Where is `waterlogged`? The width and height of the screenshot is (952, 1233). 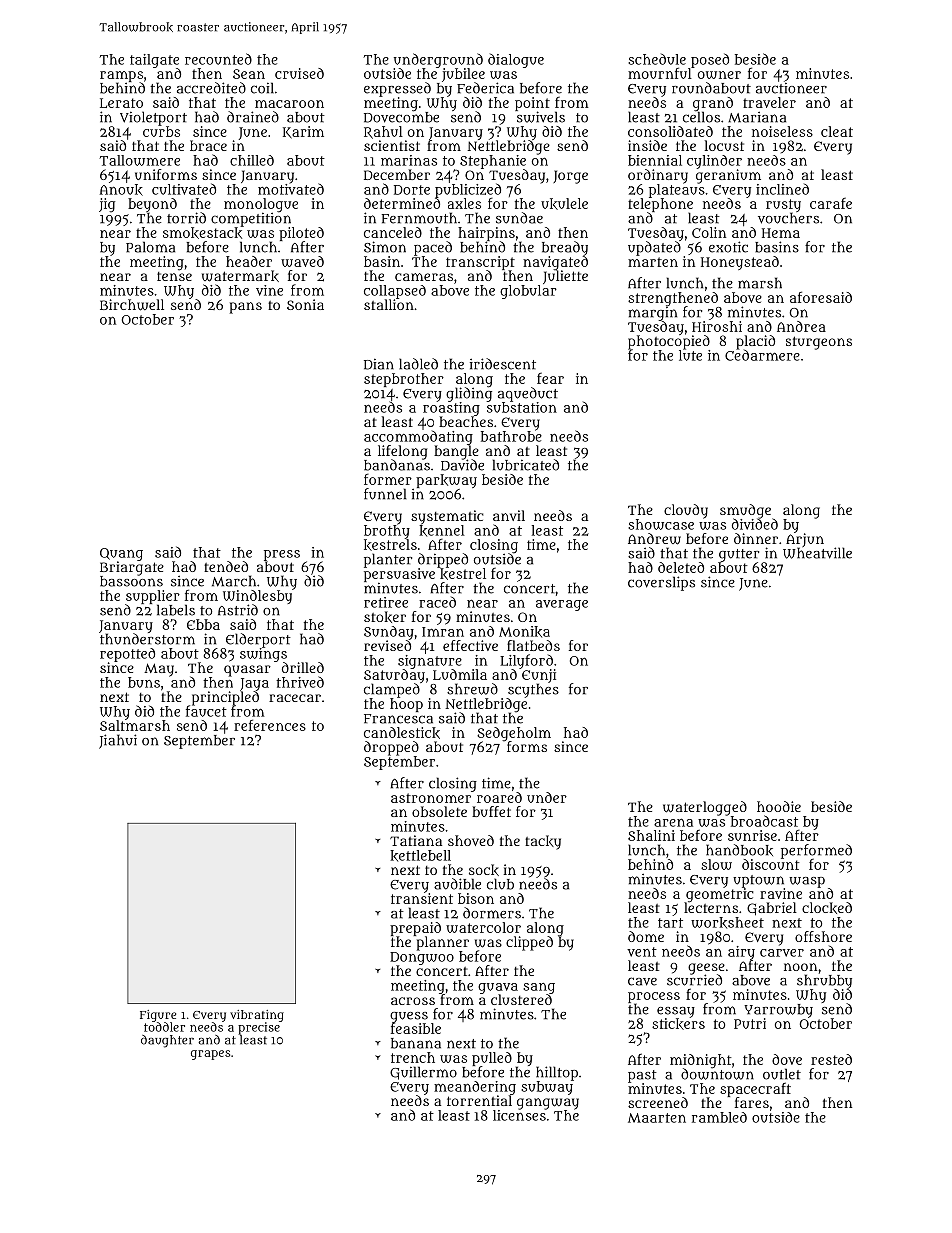
waterlogged is located at coordinates (705, 808).
